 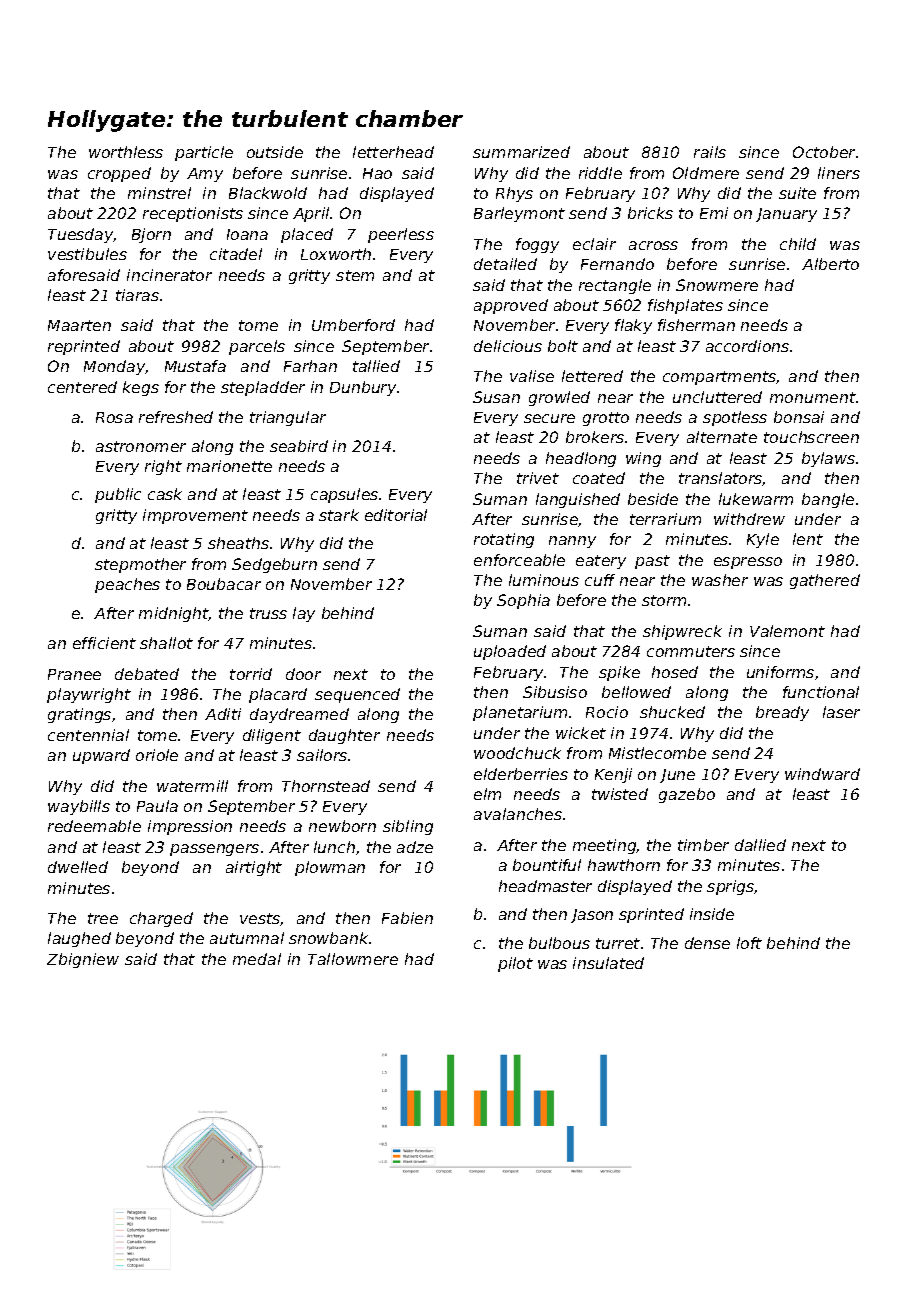 What do you see at coordinates (594, 244) in the image?
I see `eclair` at bounding box center [594, 244].
